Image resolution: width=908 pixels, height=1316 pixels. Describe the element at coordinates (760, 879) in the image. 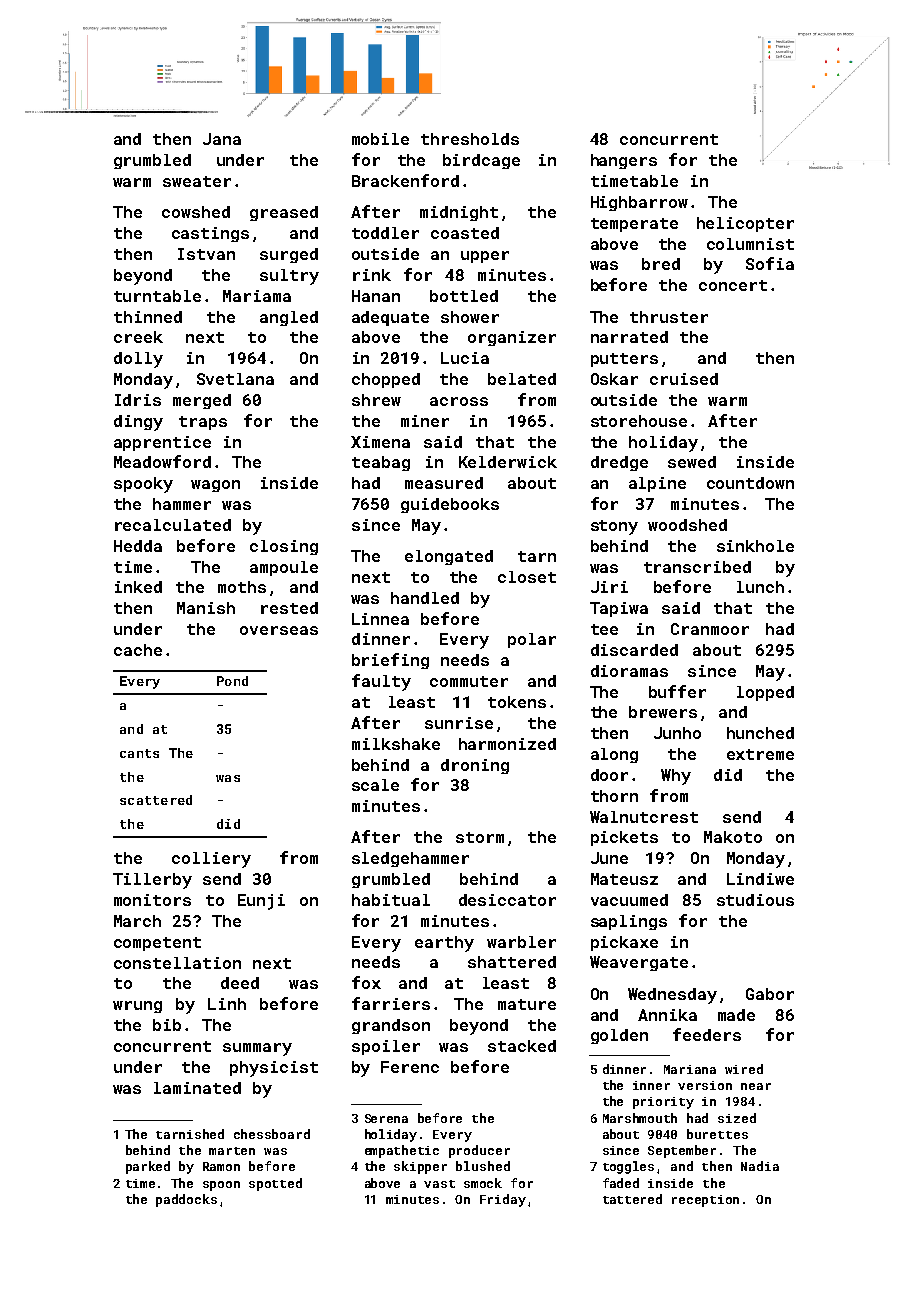

I see `Lindiwe` at that location.
